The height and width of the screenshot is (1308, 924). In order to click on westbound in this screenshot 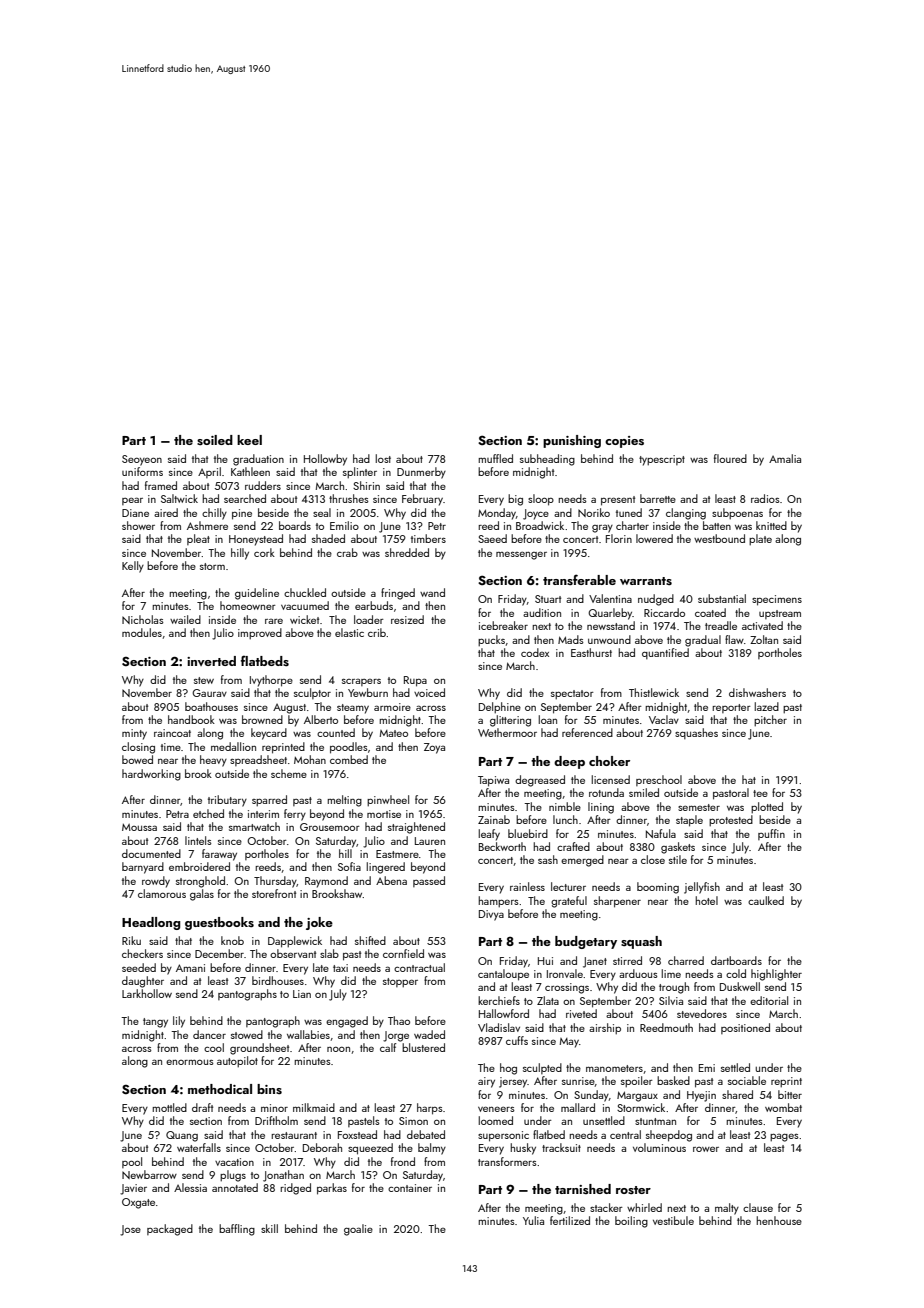, I will do `click(719, 538)`.
